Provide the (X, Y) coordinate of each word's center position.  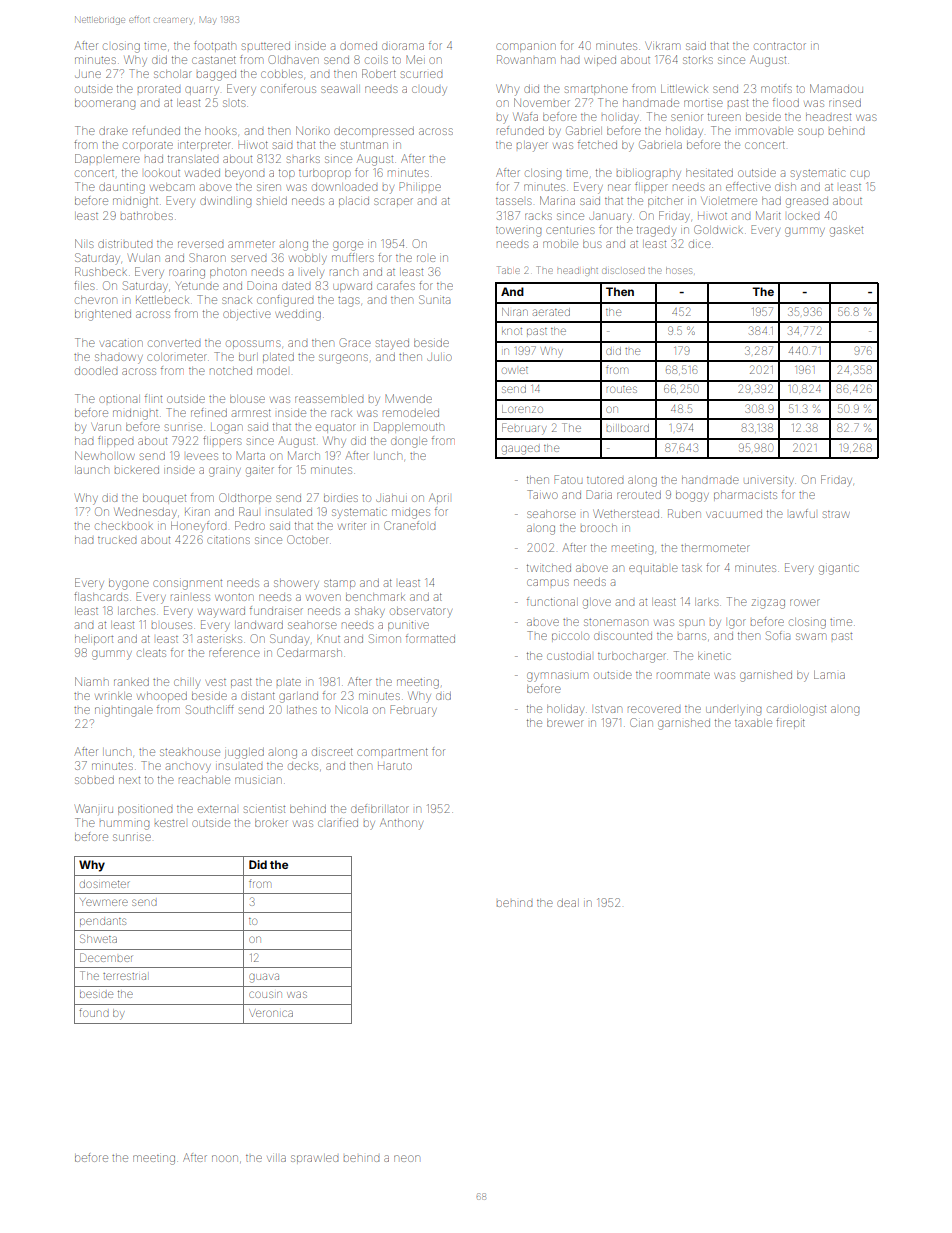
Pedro (250, 525)
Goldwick (718, 229)
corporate (148, 146)
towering (518, 232)
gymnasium (557, 677)
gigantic (839, 570)
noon (225, 1158)
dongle (409, 442)
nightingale (124, 712)
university (769, 482)
